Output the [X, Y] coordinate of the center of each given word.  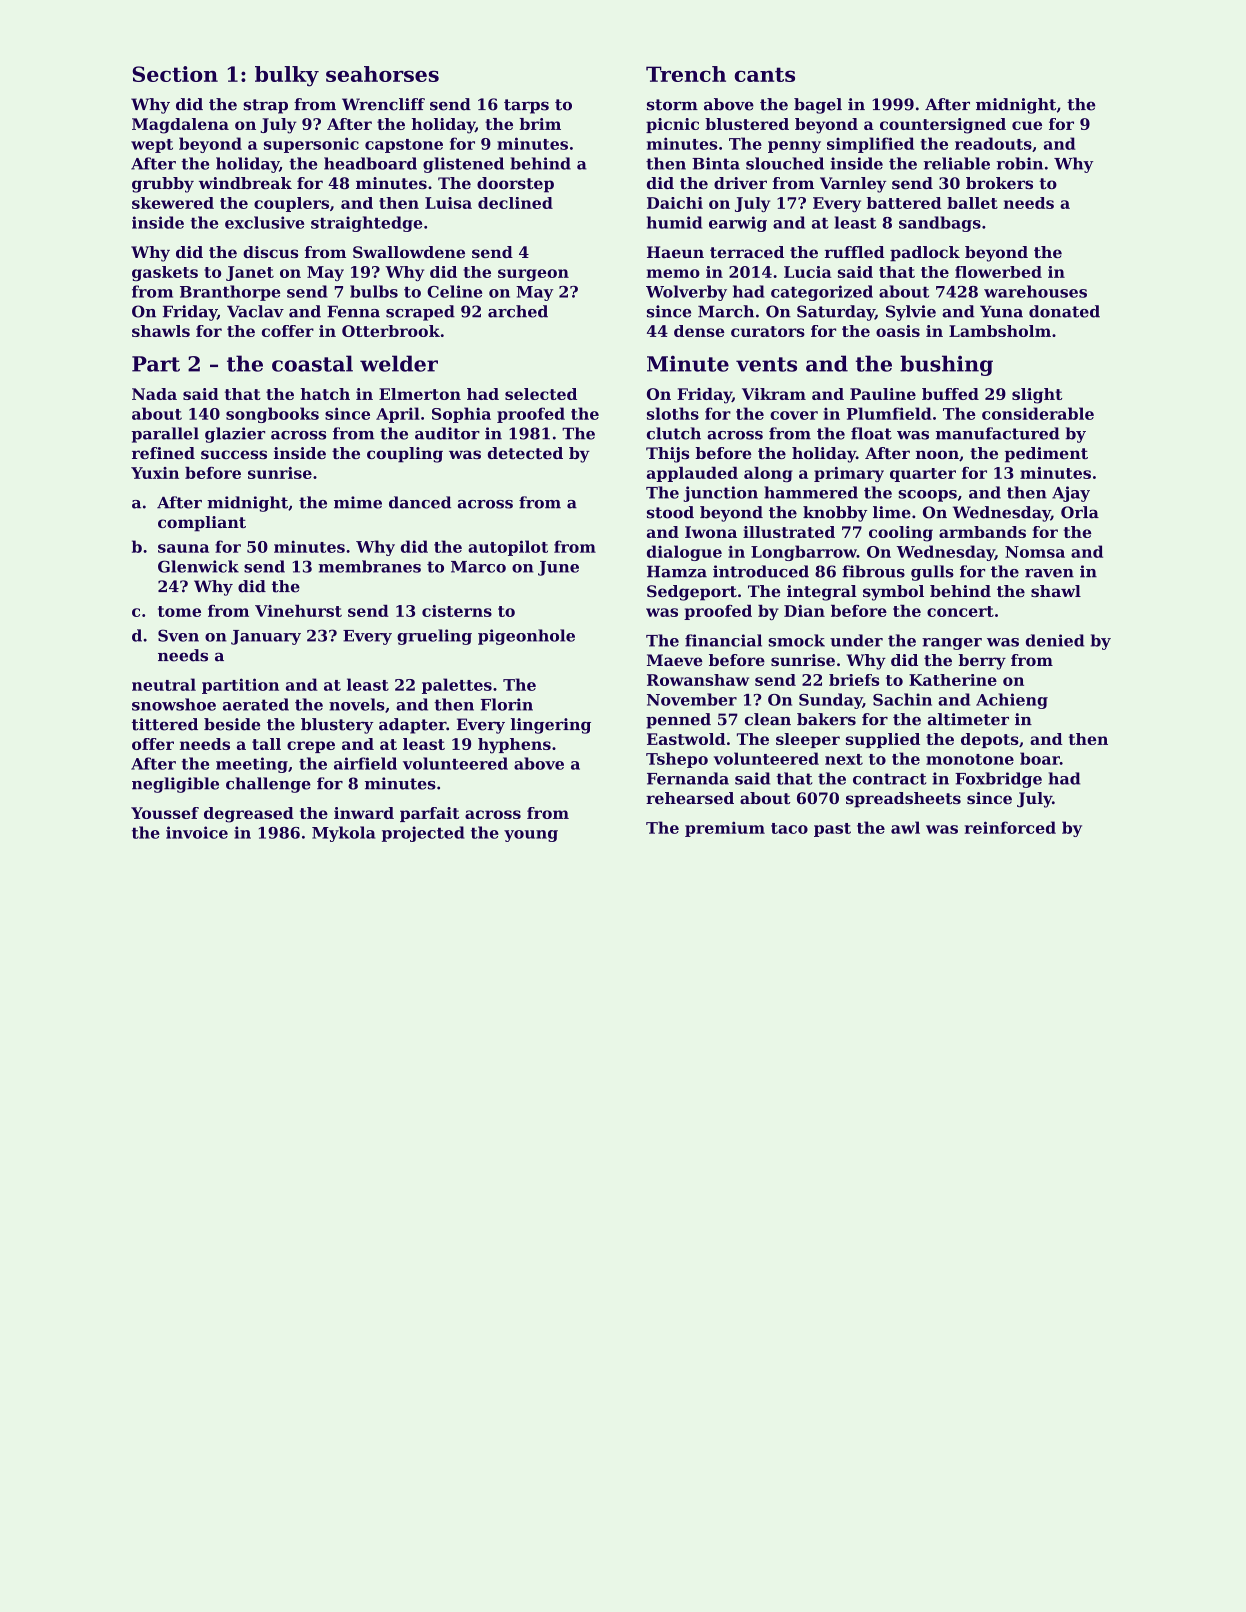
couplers [291, 204]
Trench [686, 74]
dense [699, 331]
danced [420, 502]
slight [1037, 396]
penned [678, 721]
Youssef [165, 813]
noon [937, 454]
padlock [925, 254]
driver [740, 183]
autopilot [508, 548]
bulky [287, 76]
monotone [970, 759]
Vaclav [255, 311]
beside [232, 724]
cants [764, 74]
